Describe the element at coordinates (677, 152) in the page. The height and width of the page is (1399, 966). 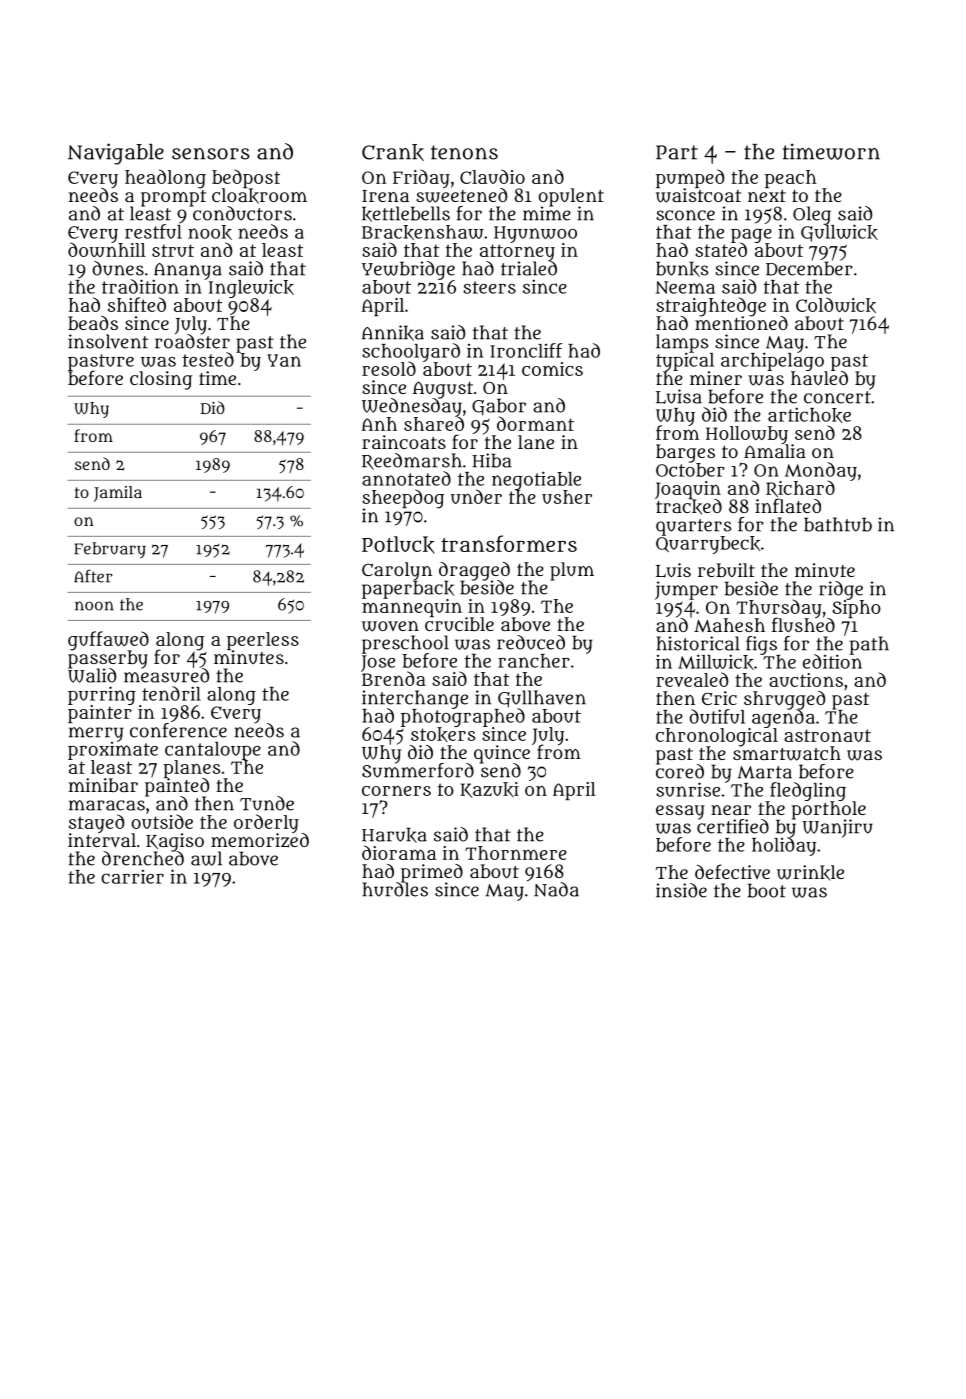
I see `Part` at that location.
